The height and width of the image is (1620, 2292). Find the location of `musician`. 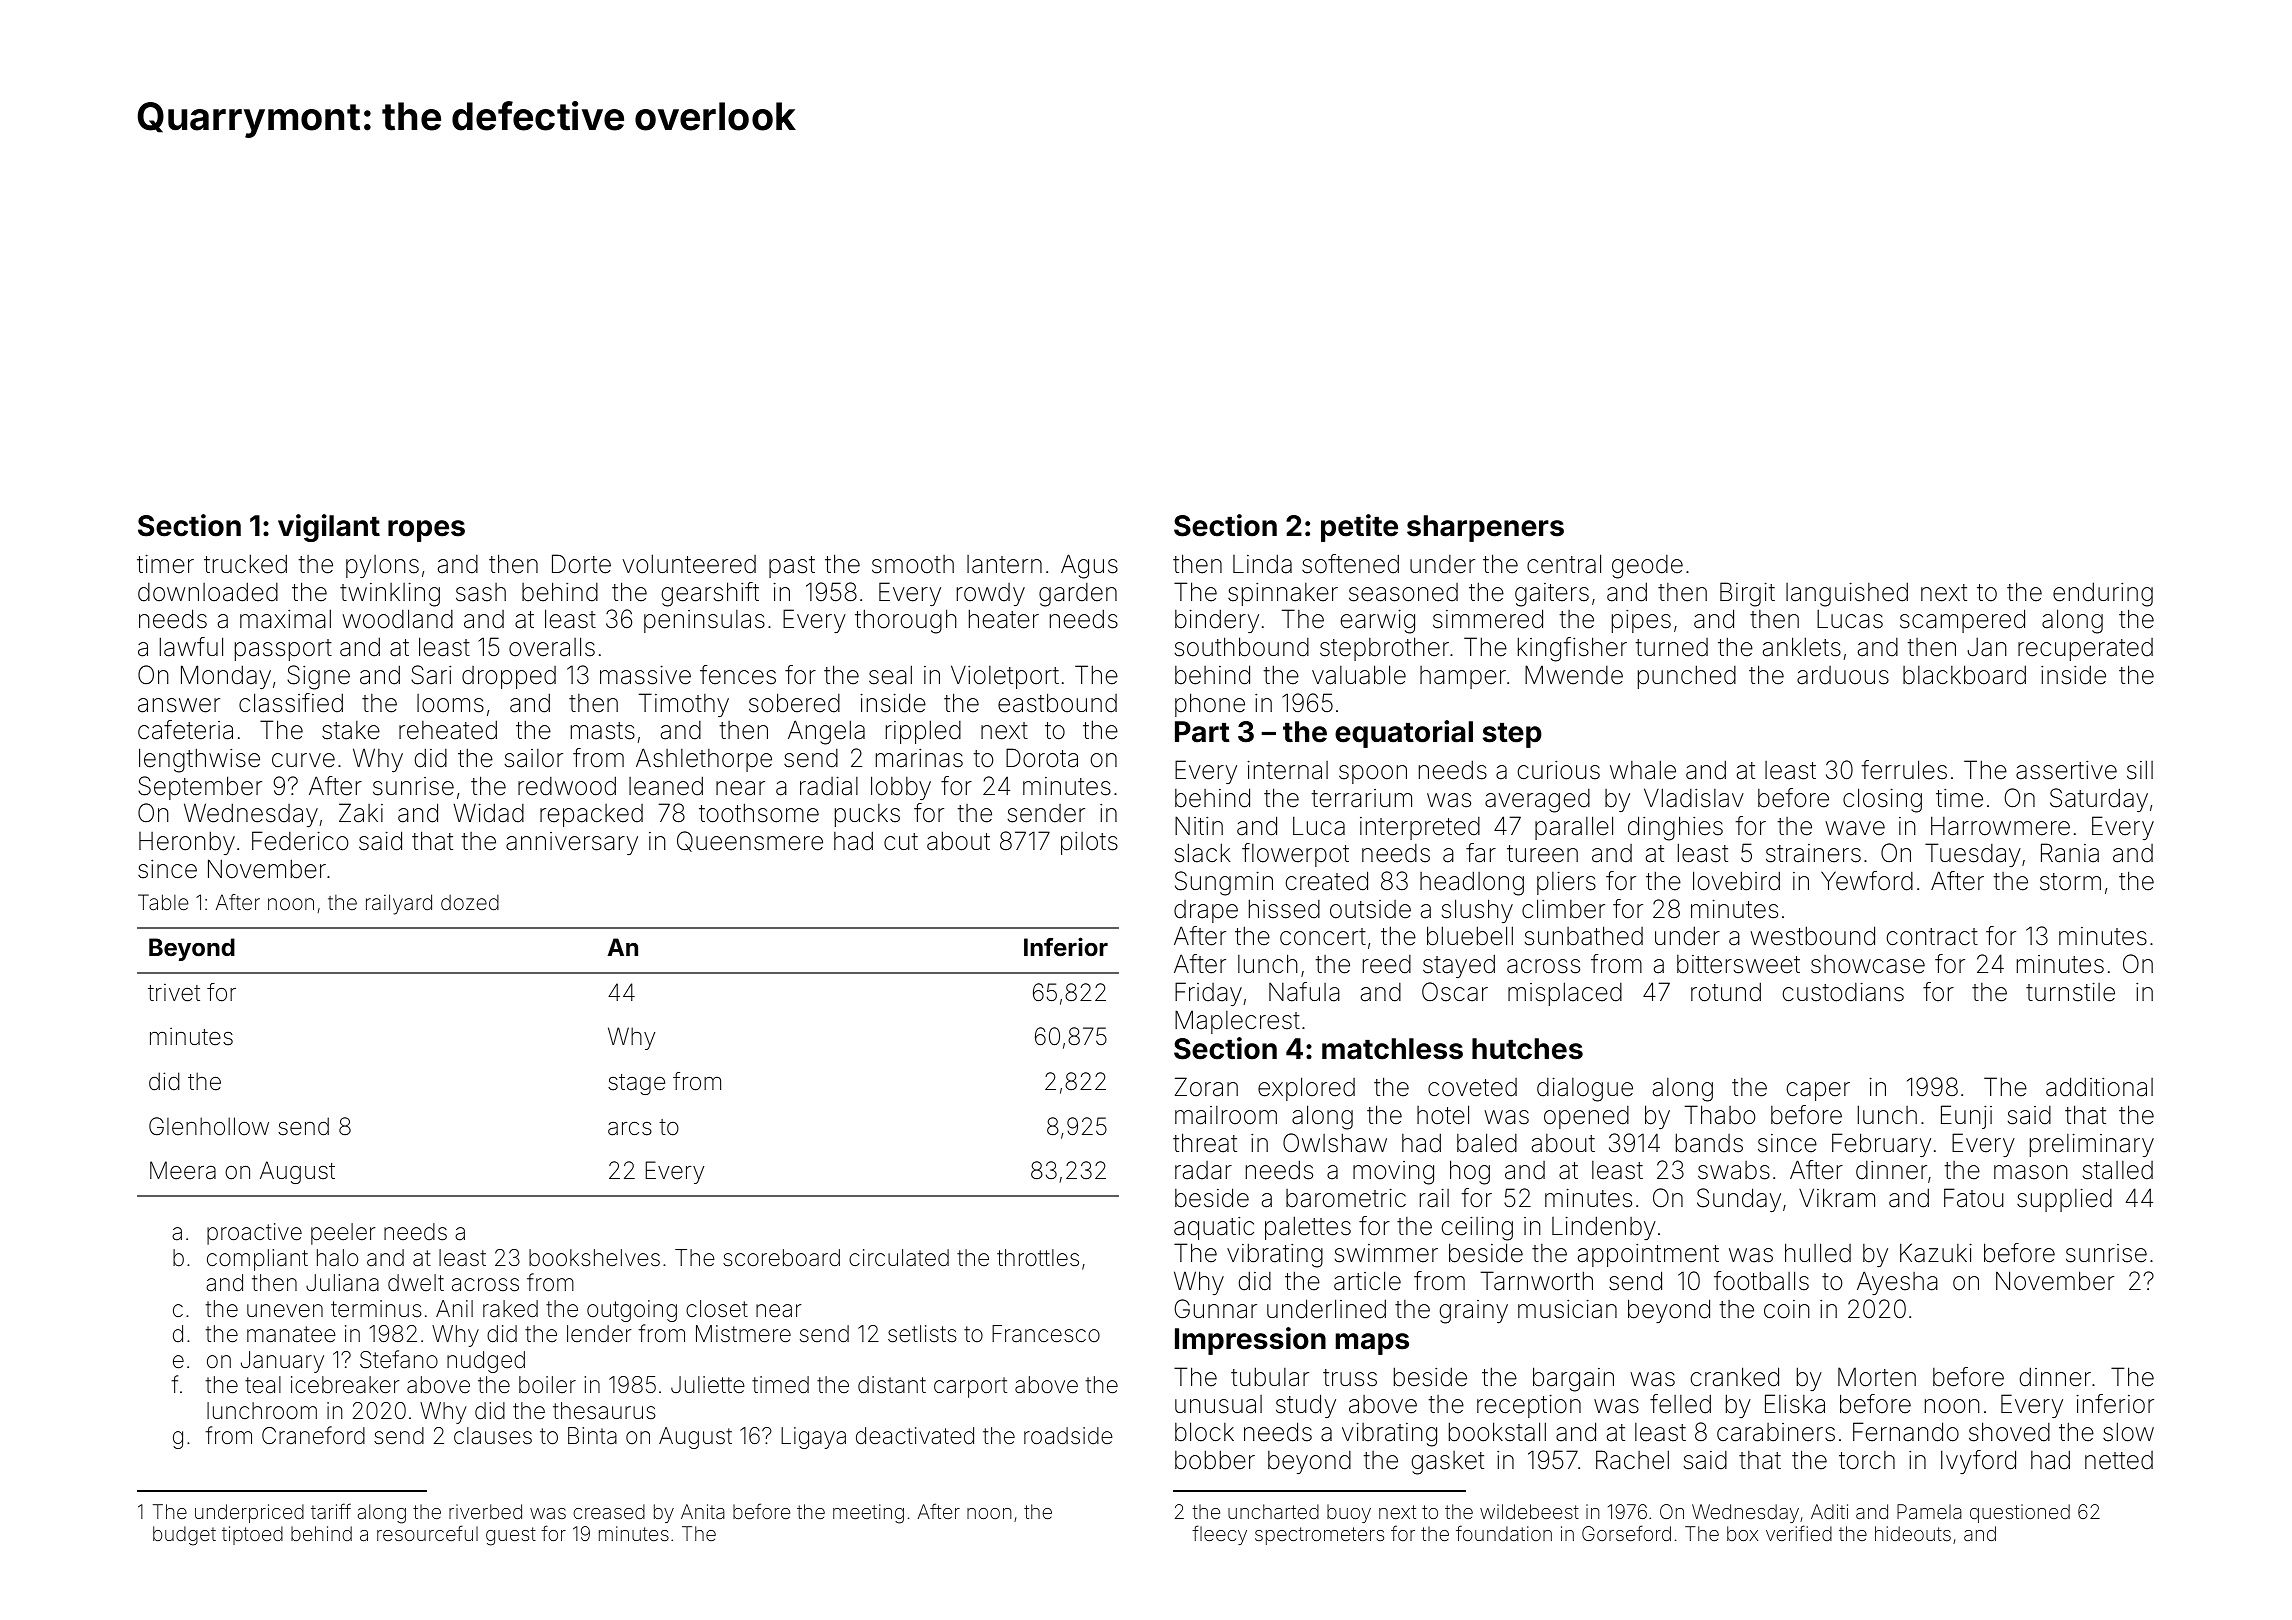

musician is located at coordinates (1567, 1309).
